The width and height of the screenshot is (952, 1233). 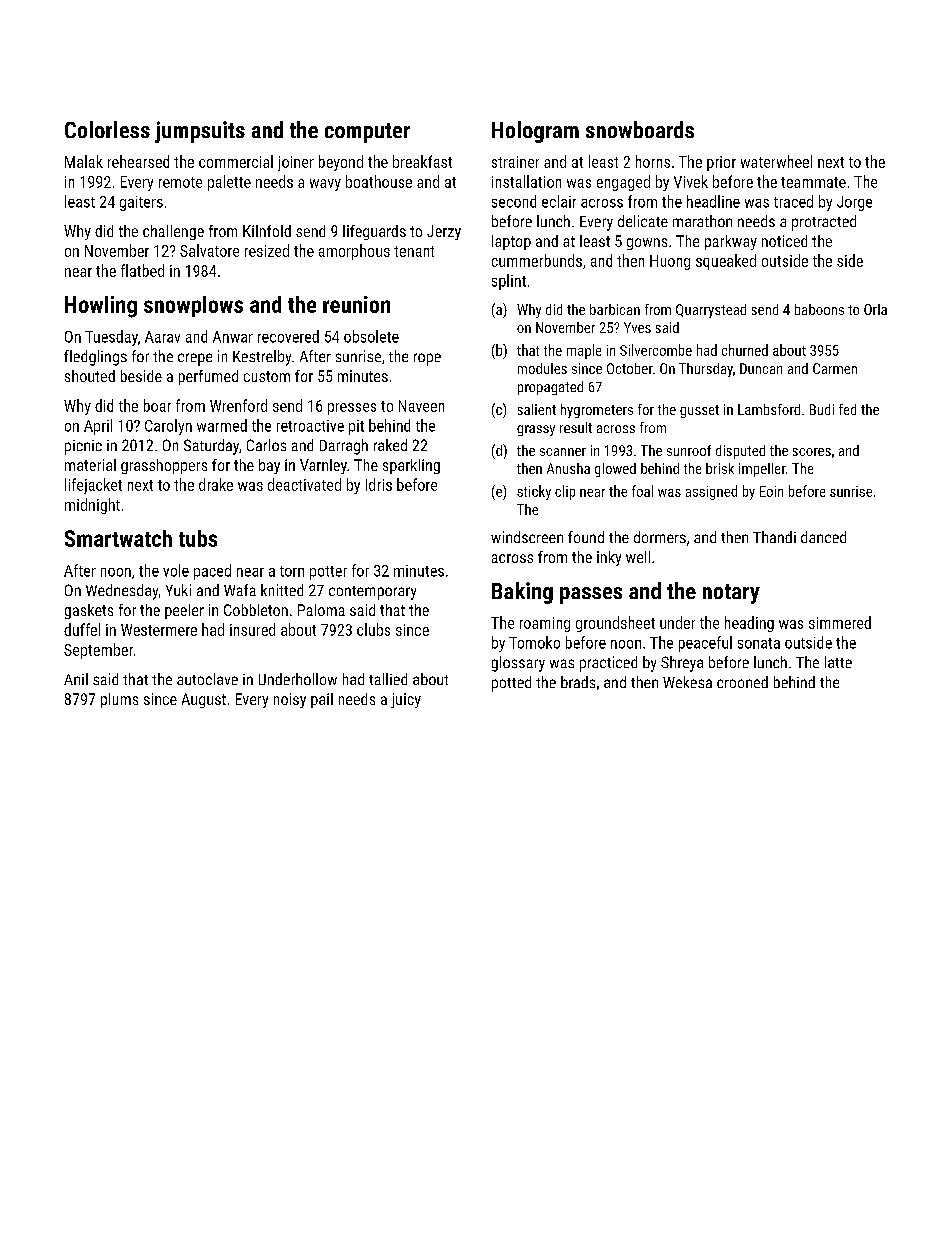 What do you see at coordinates (749, 624) in the screenshot?
I see `heading` at bounding box center [749, 624].
